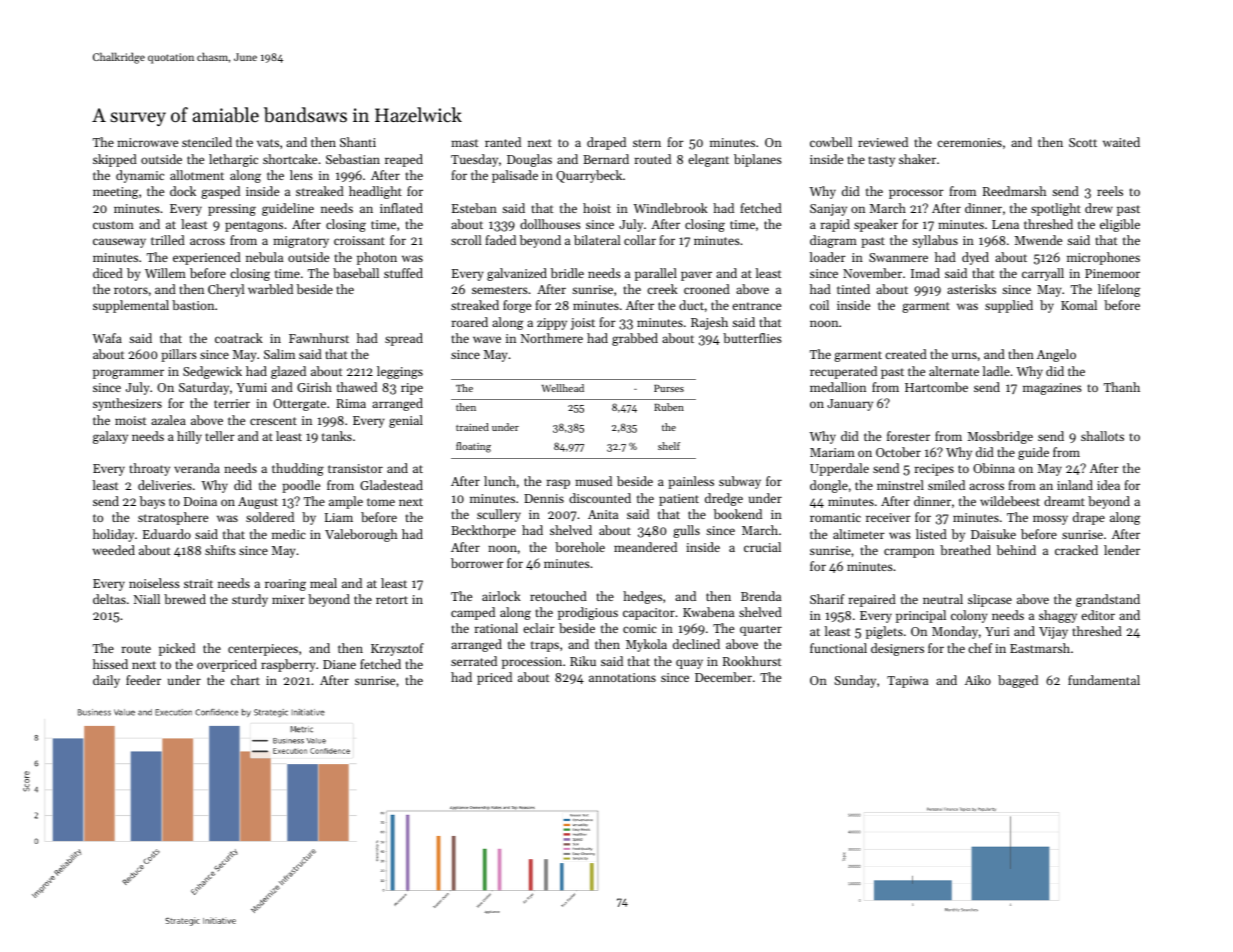 The width and height of the screenshot is (1233, 952). What do you see at coordinates (563, 388) in the screenshot?
I see `Wellhead` at bounding box center [563, 388].
